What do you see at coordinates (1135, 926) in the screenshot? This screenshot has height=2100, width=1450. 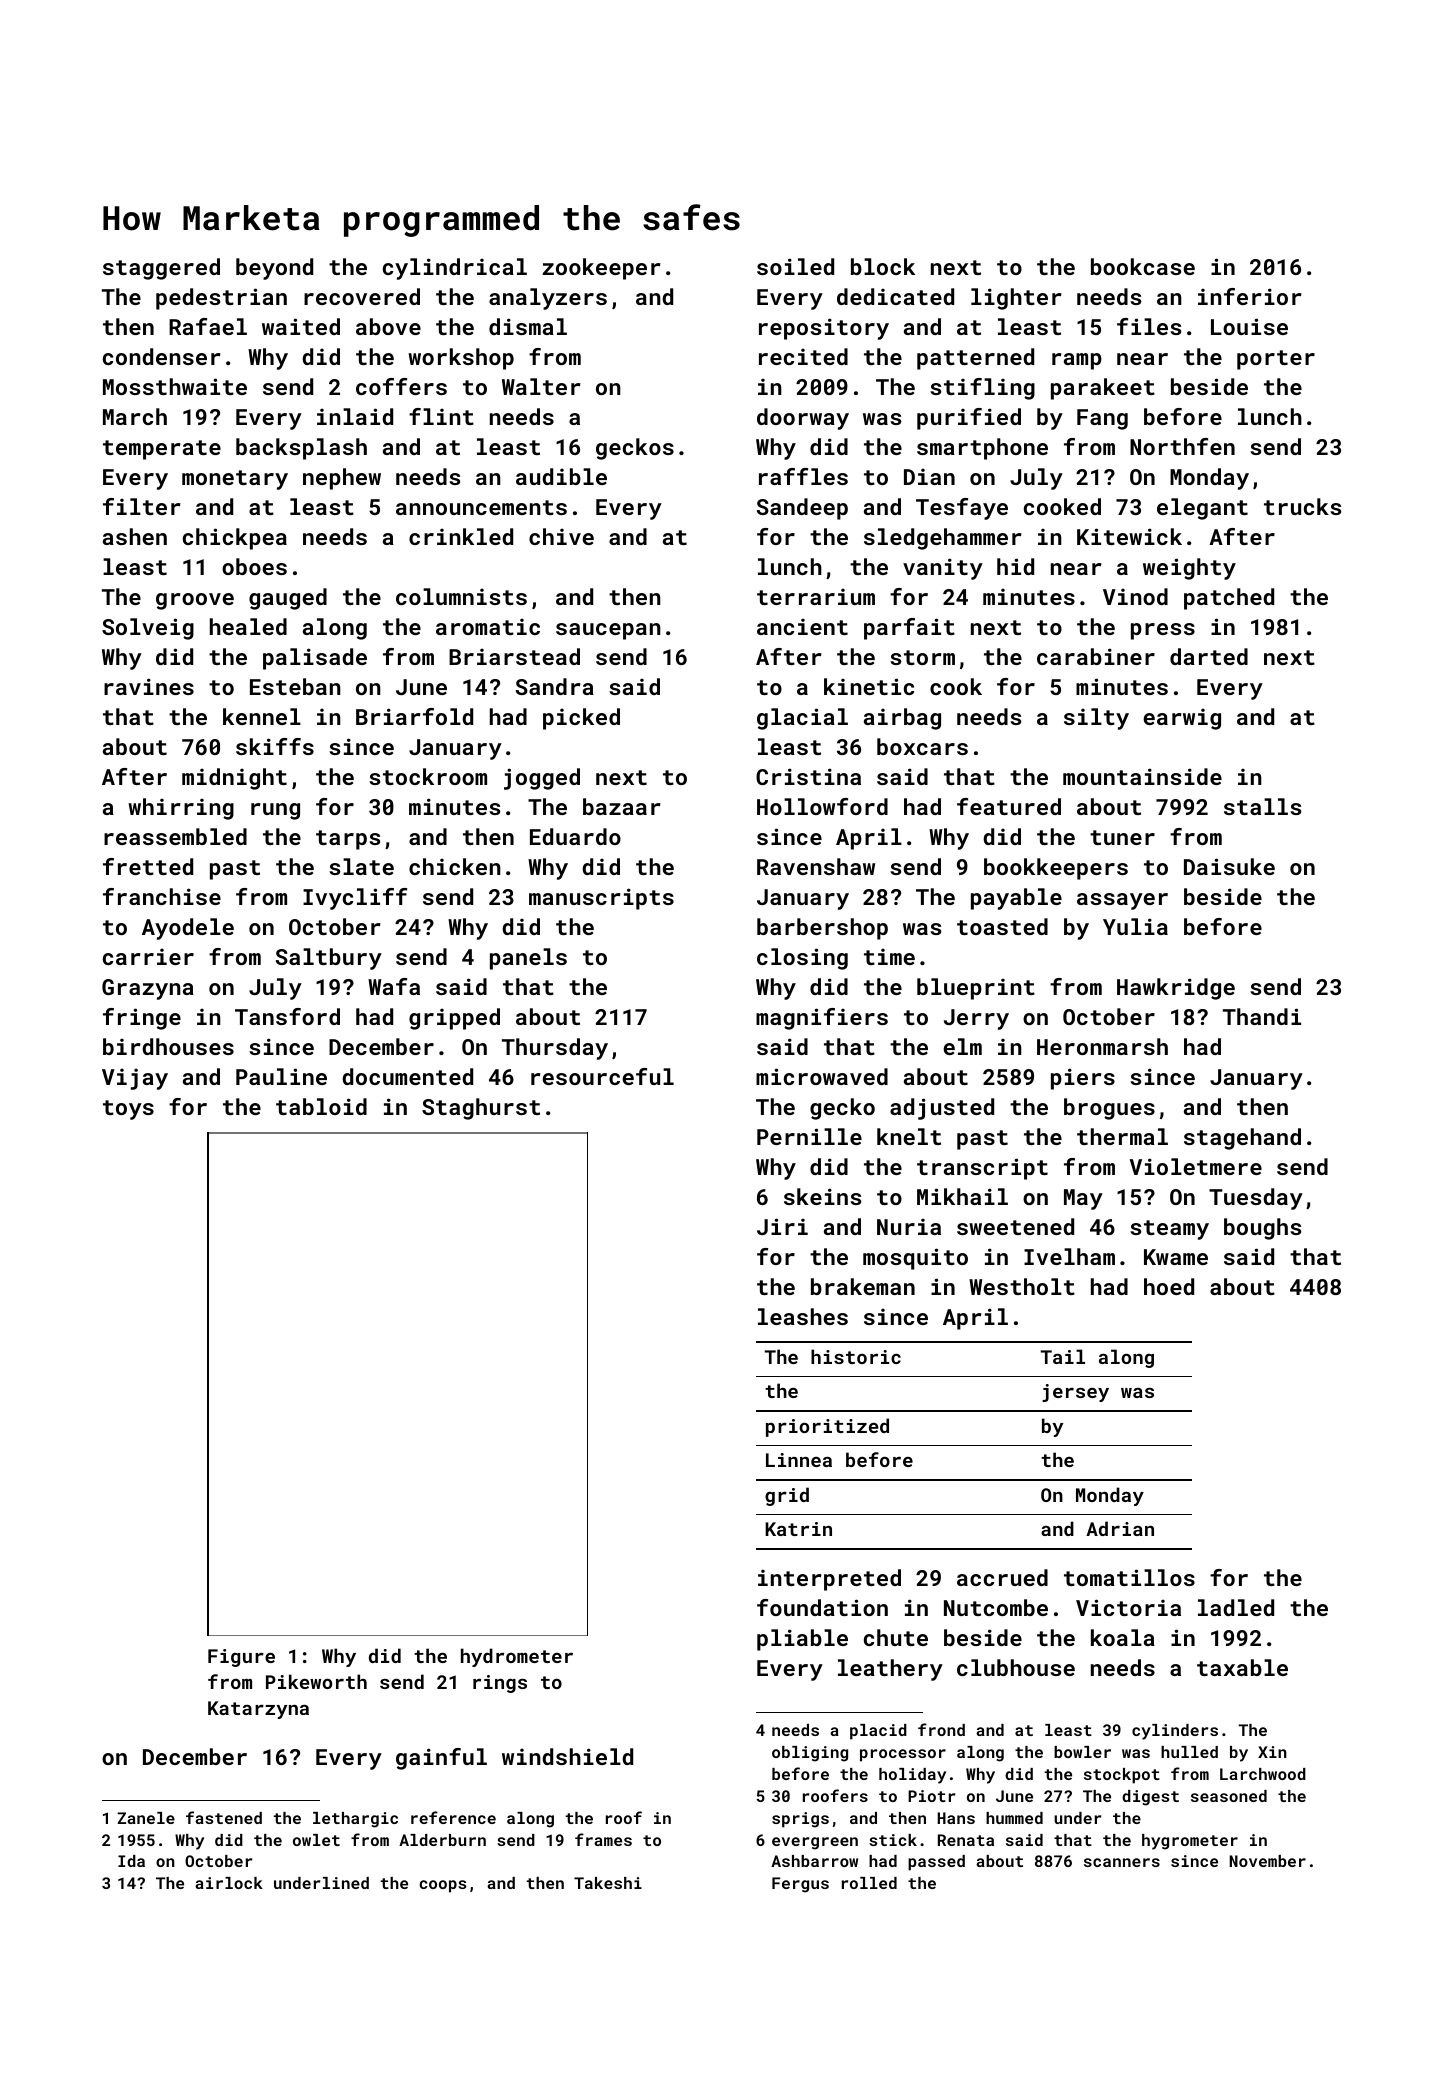 I see `Yulia` at bounding box center [1135, 926].
